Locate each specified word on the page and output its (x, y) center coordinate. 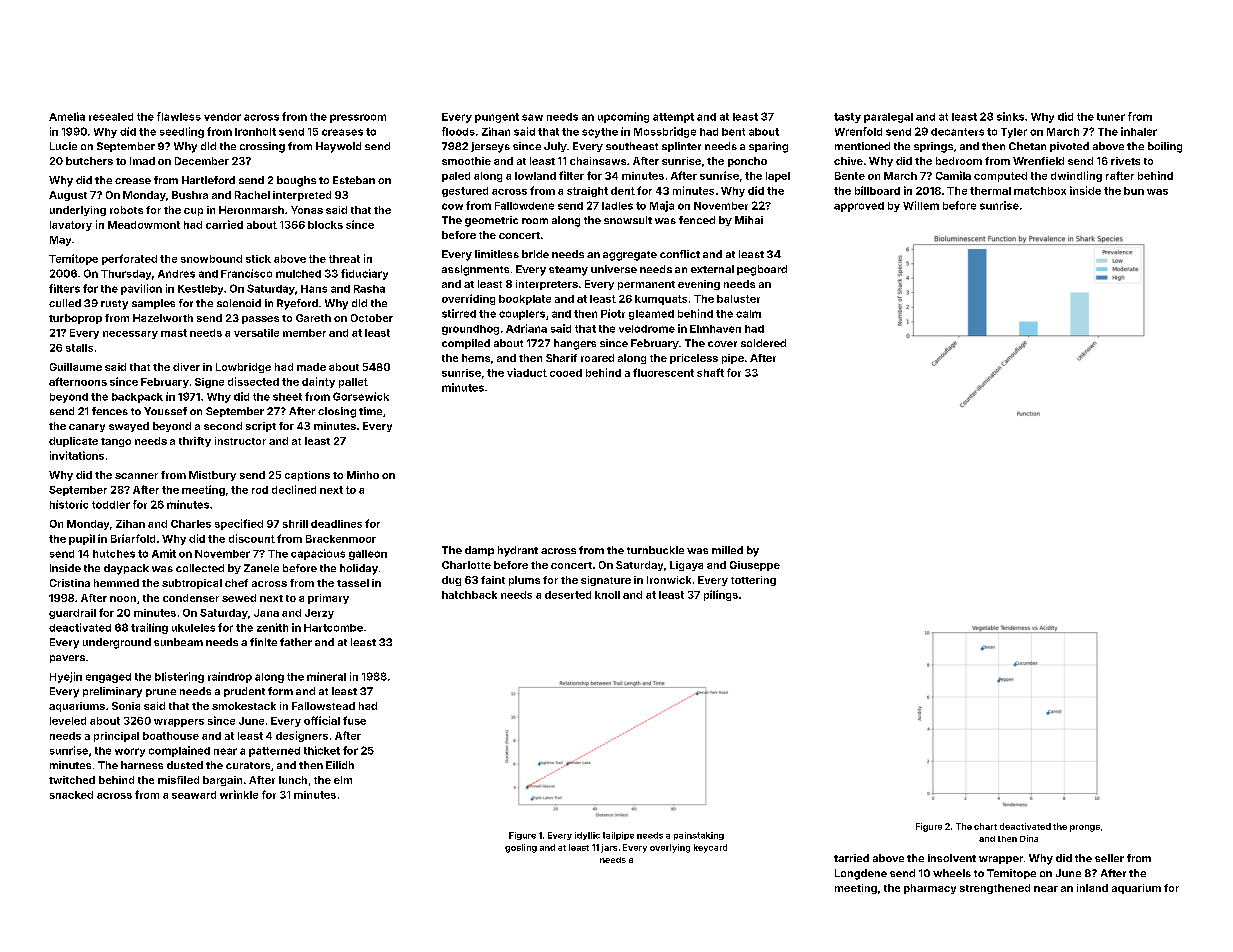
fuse (354, 720)
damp (479, 551)
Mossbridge (665, 132)
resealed (111, 117)
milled (727, 550)
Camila (953, 175)
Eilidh (340, 765)
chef (236, 583)
